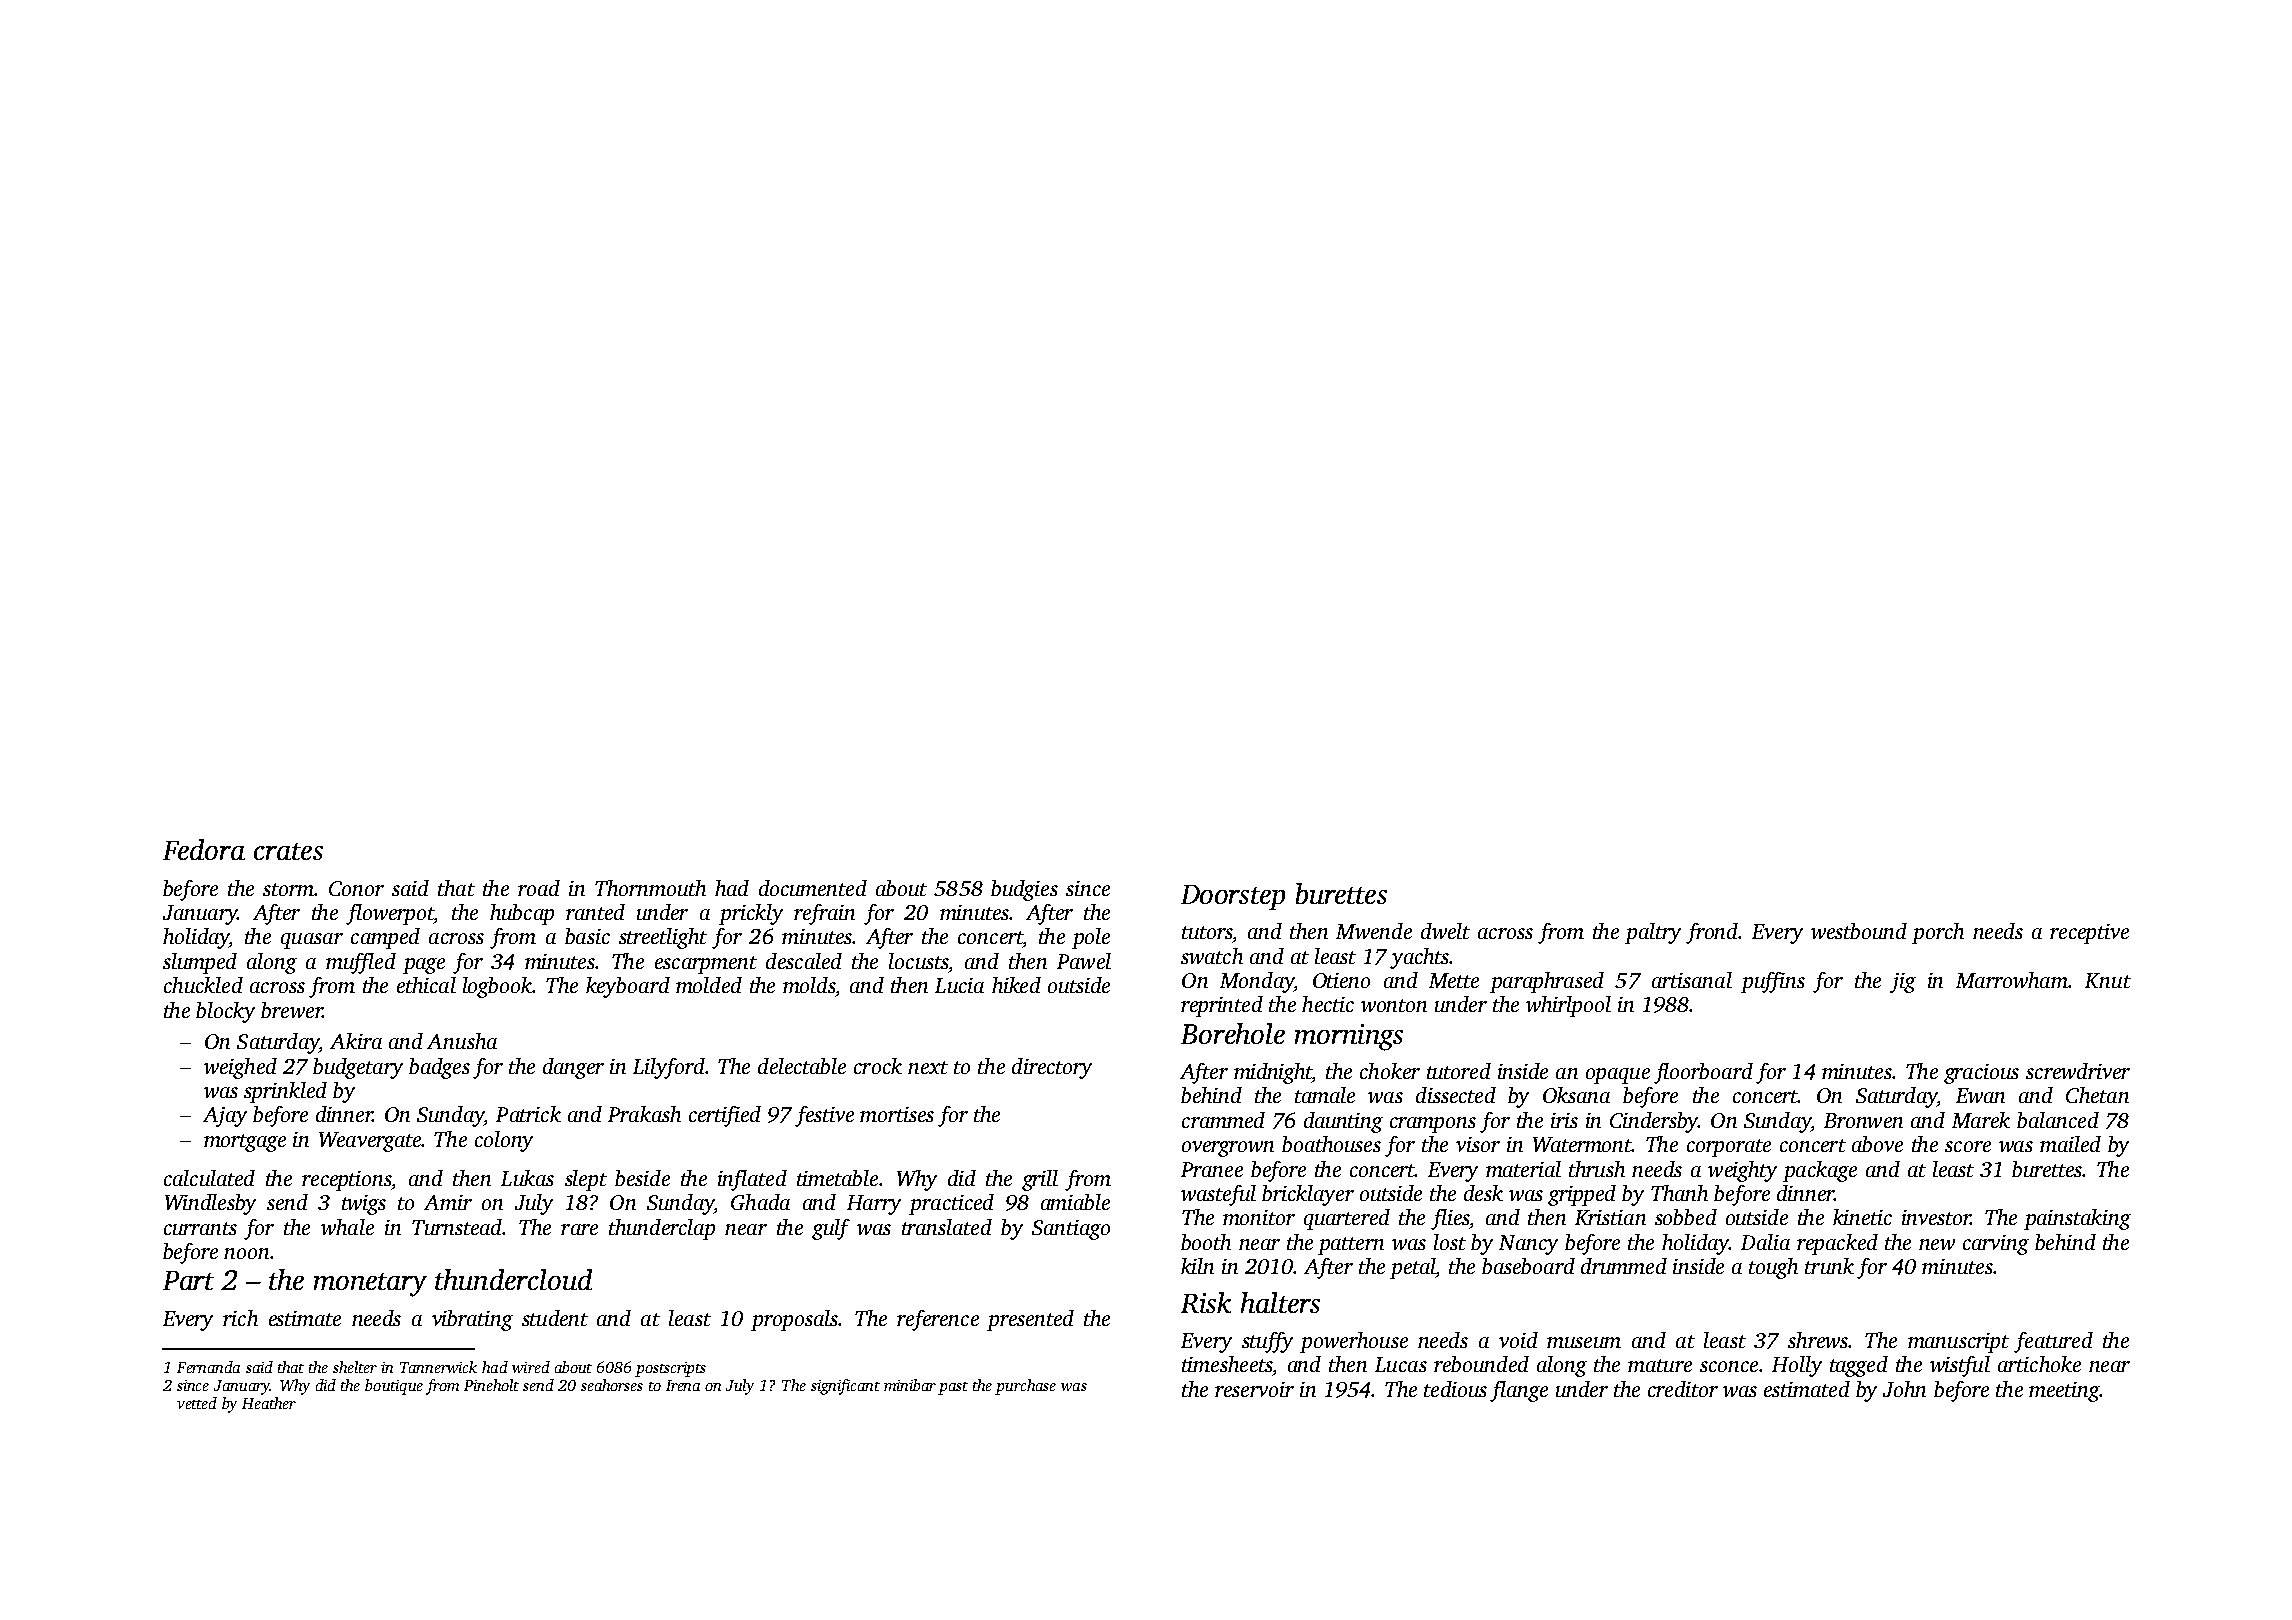  Describe the element at coordinates (1280, 1302) in the page. I see `halters` at that location.
